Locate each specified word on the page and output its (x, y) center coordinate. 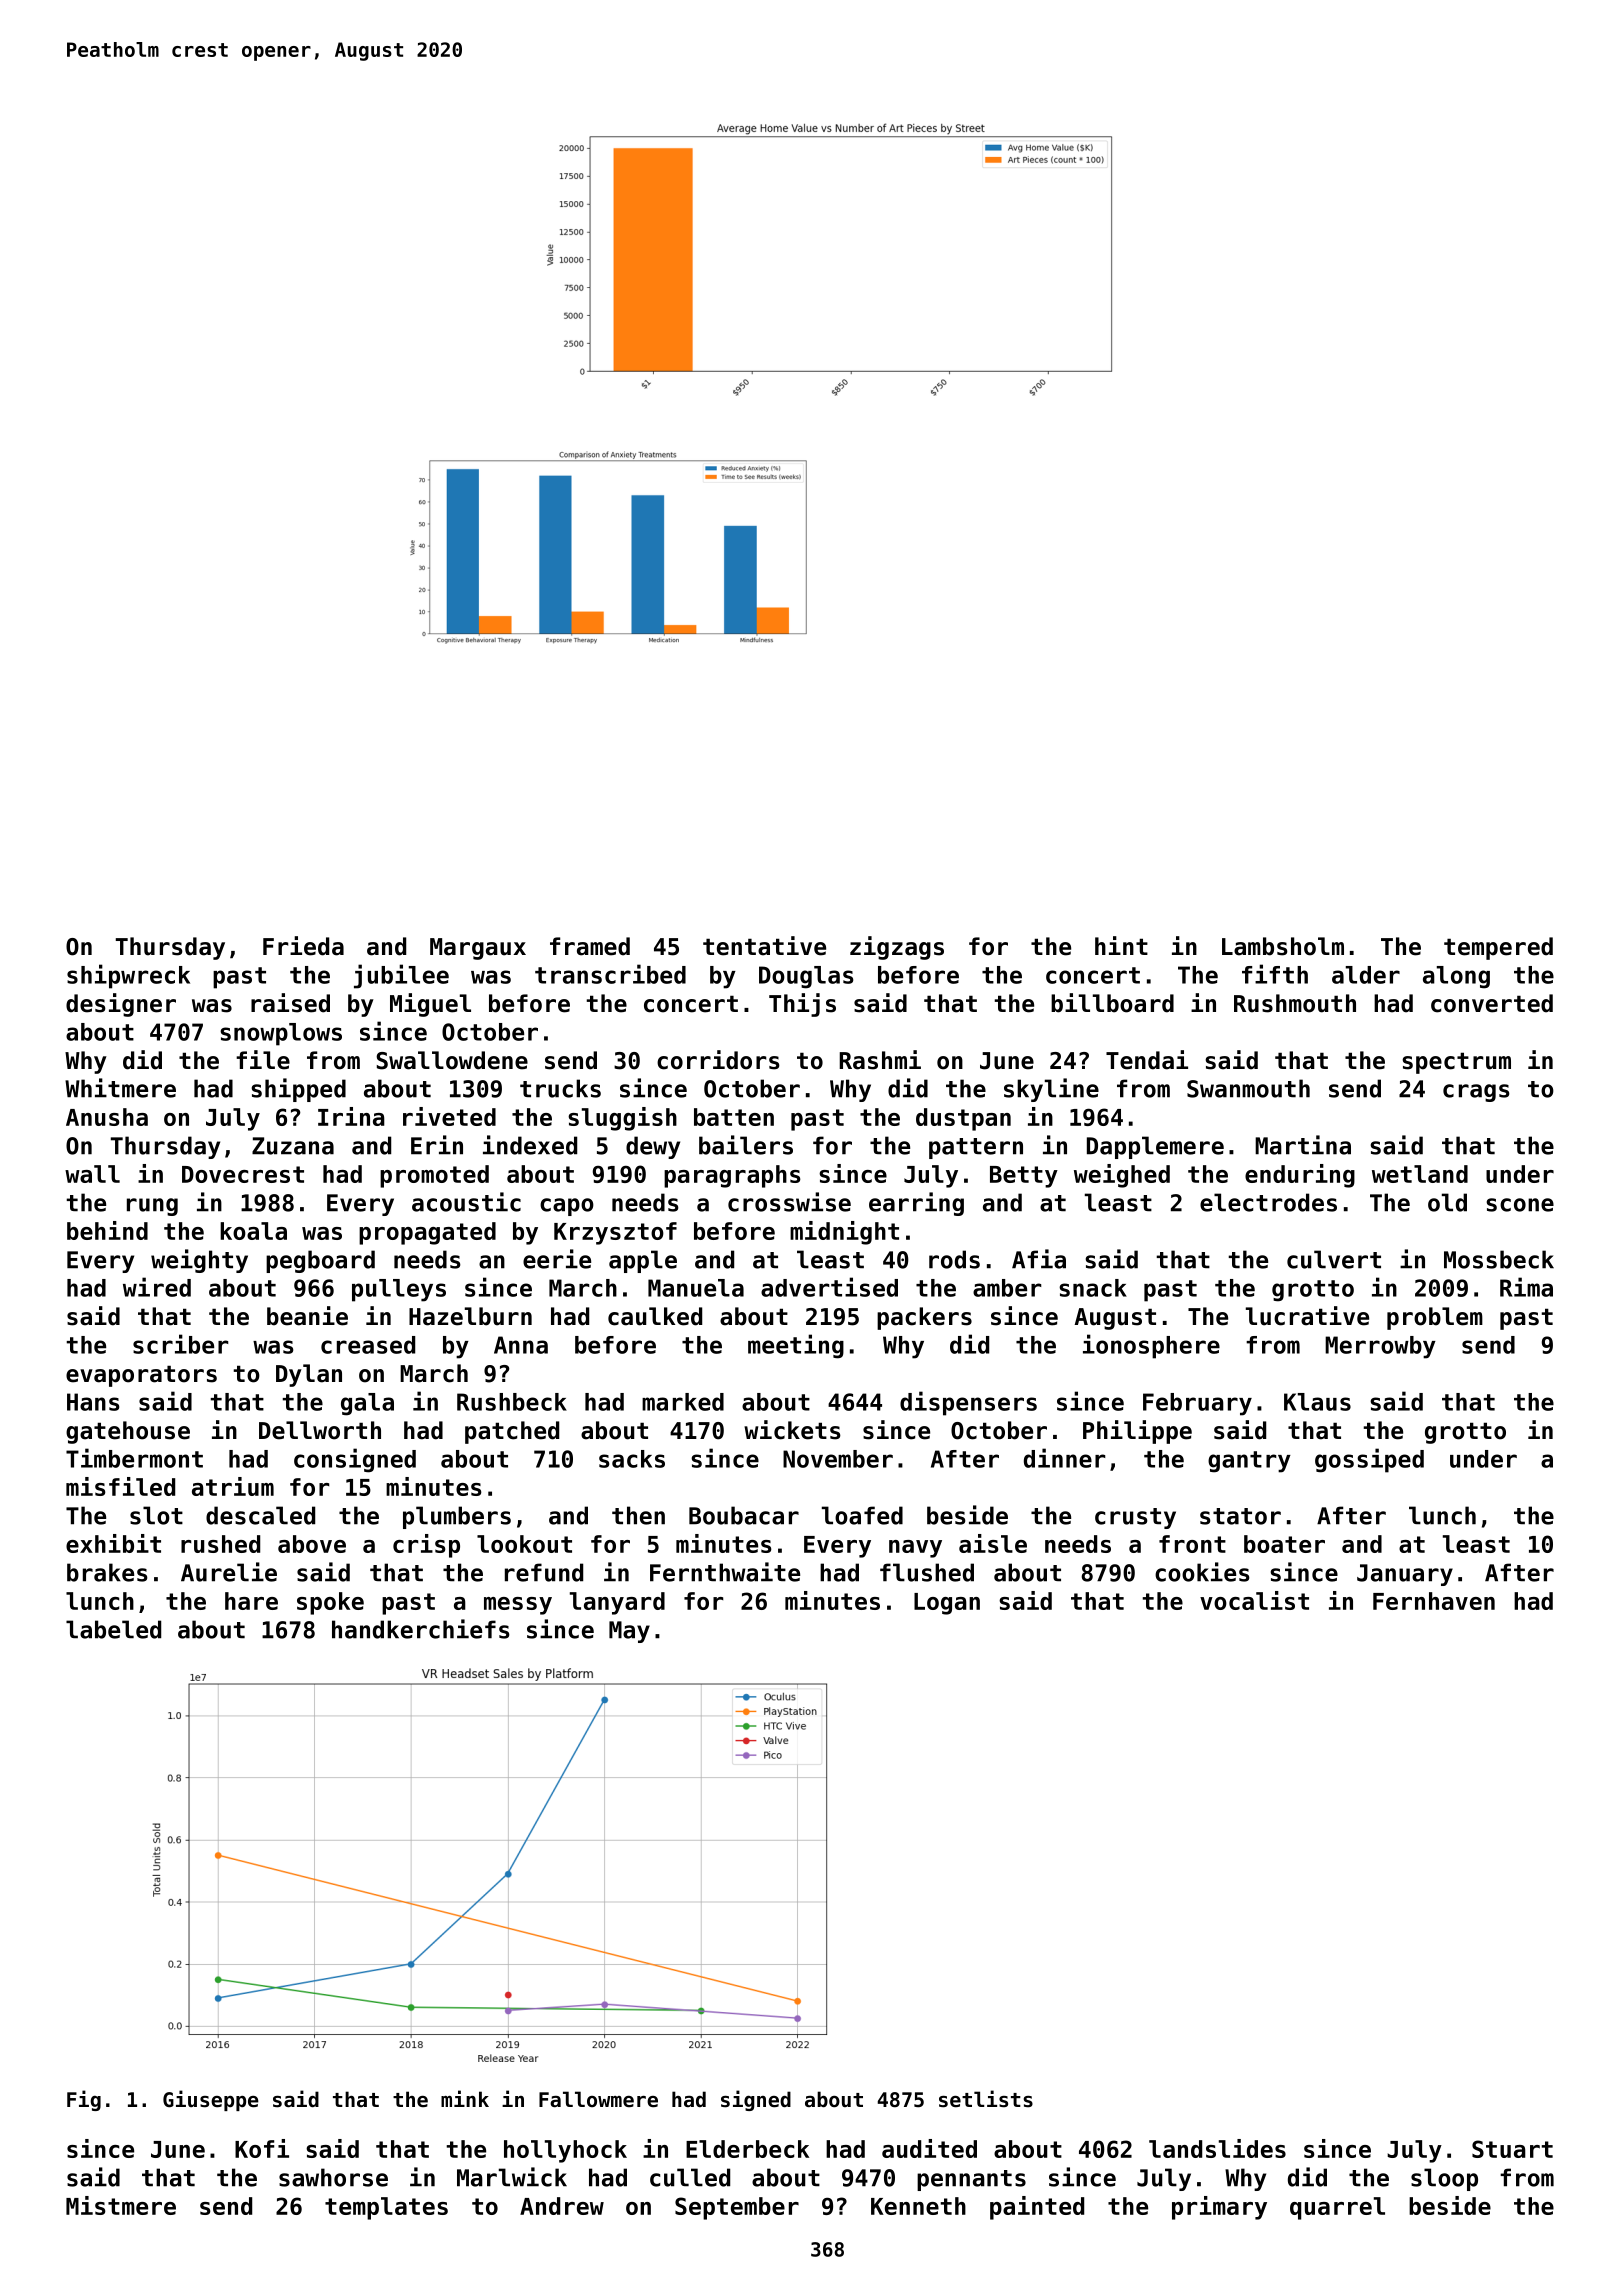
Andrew (562, 2206)
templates (386, 2208)
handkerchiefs (421, 1629)
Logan (947, 1604)
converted (1492, 1003)
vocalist (1254, 1600)
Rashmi (880, 1060)
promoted (434, 1176)
